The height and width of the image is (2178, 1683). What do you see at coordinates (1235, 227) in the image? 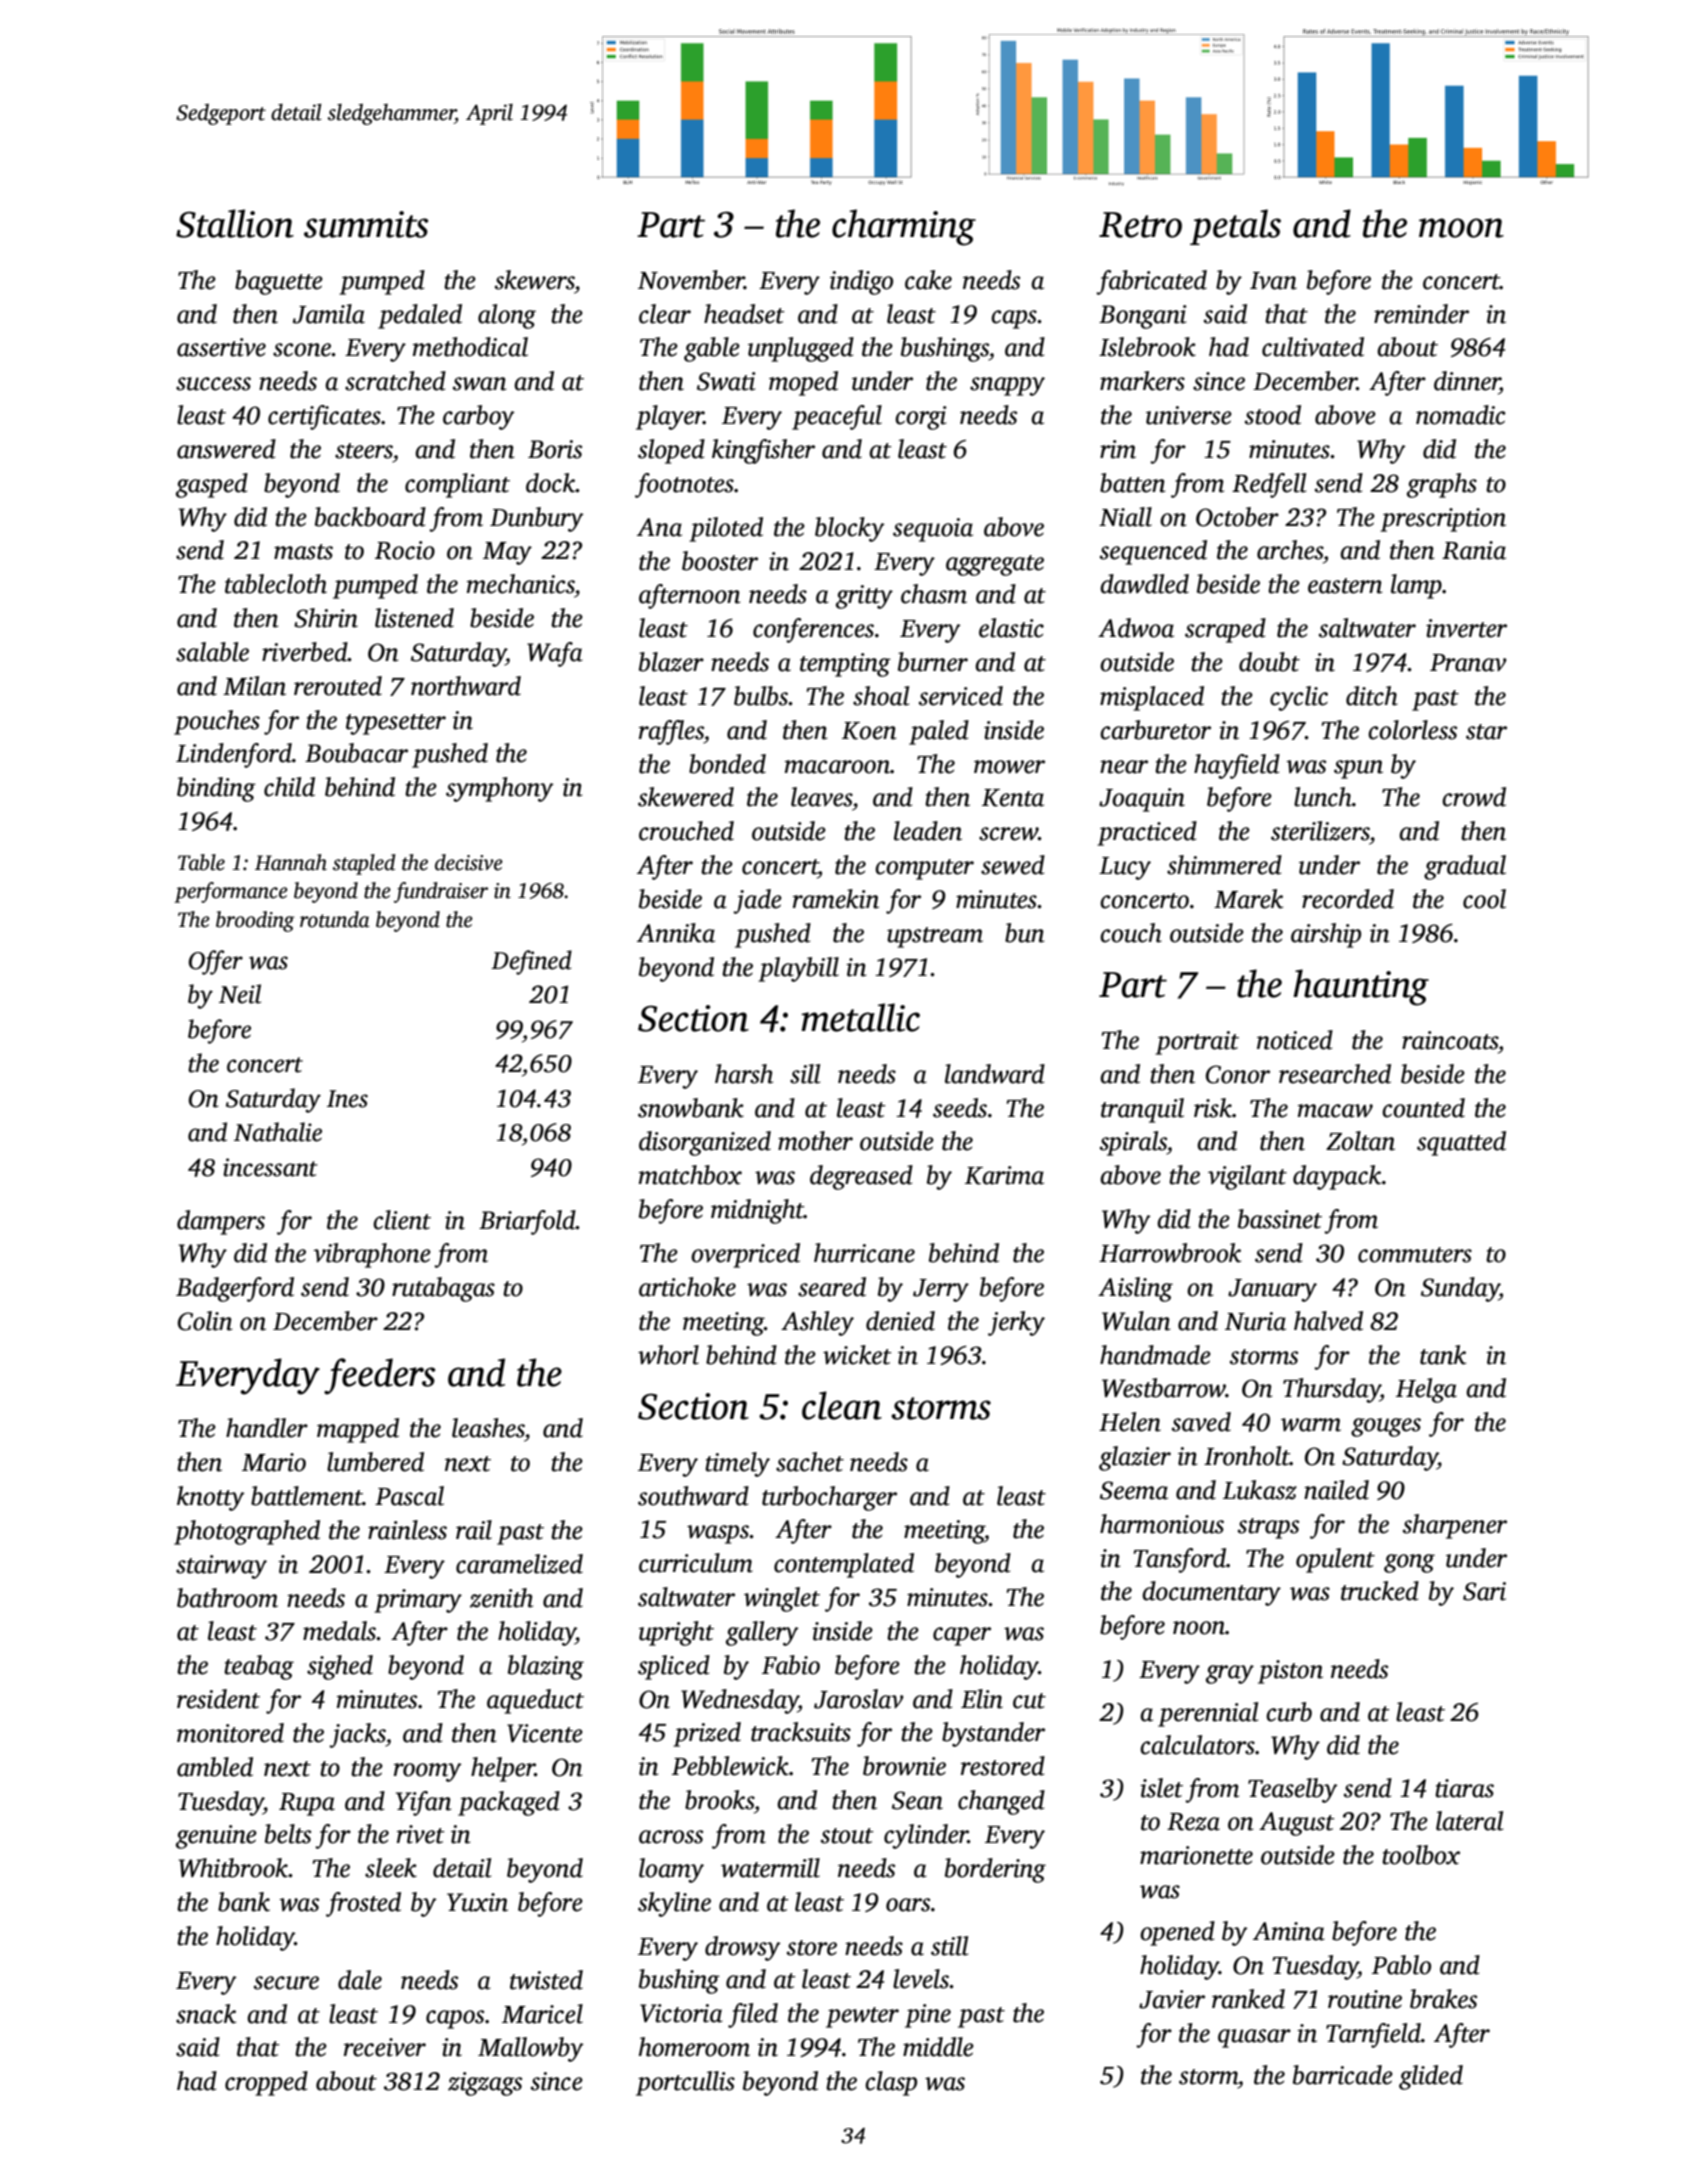
I see `petals` at bounding box center [1235, 227].
